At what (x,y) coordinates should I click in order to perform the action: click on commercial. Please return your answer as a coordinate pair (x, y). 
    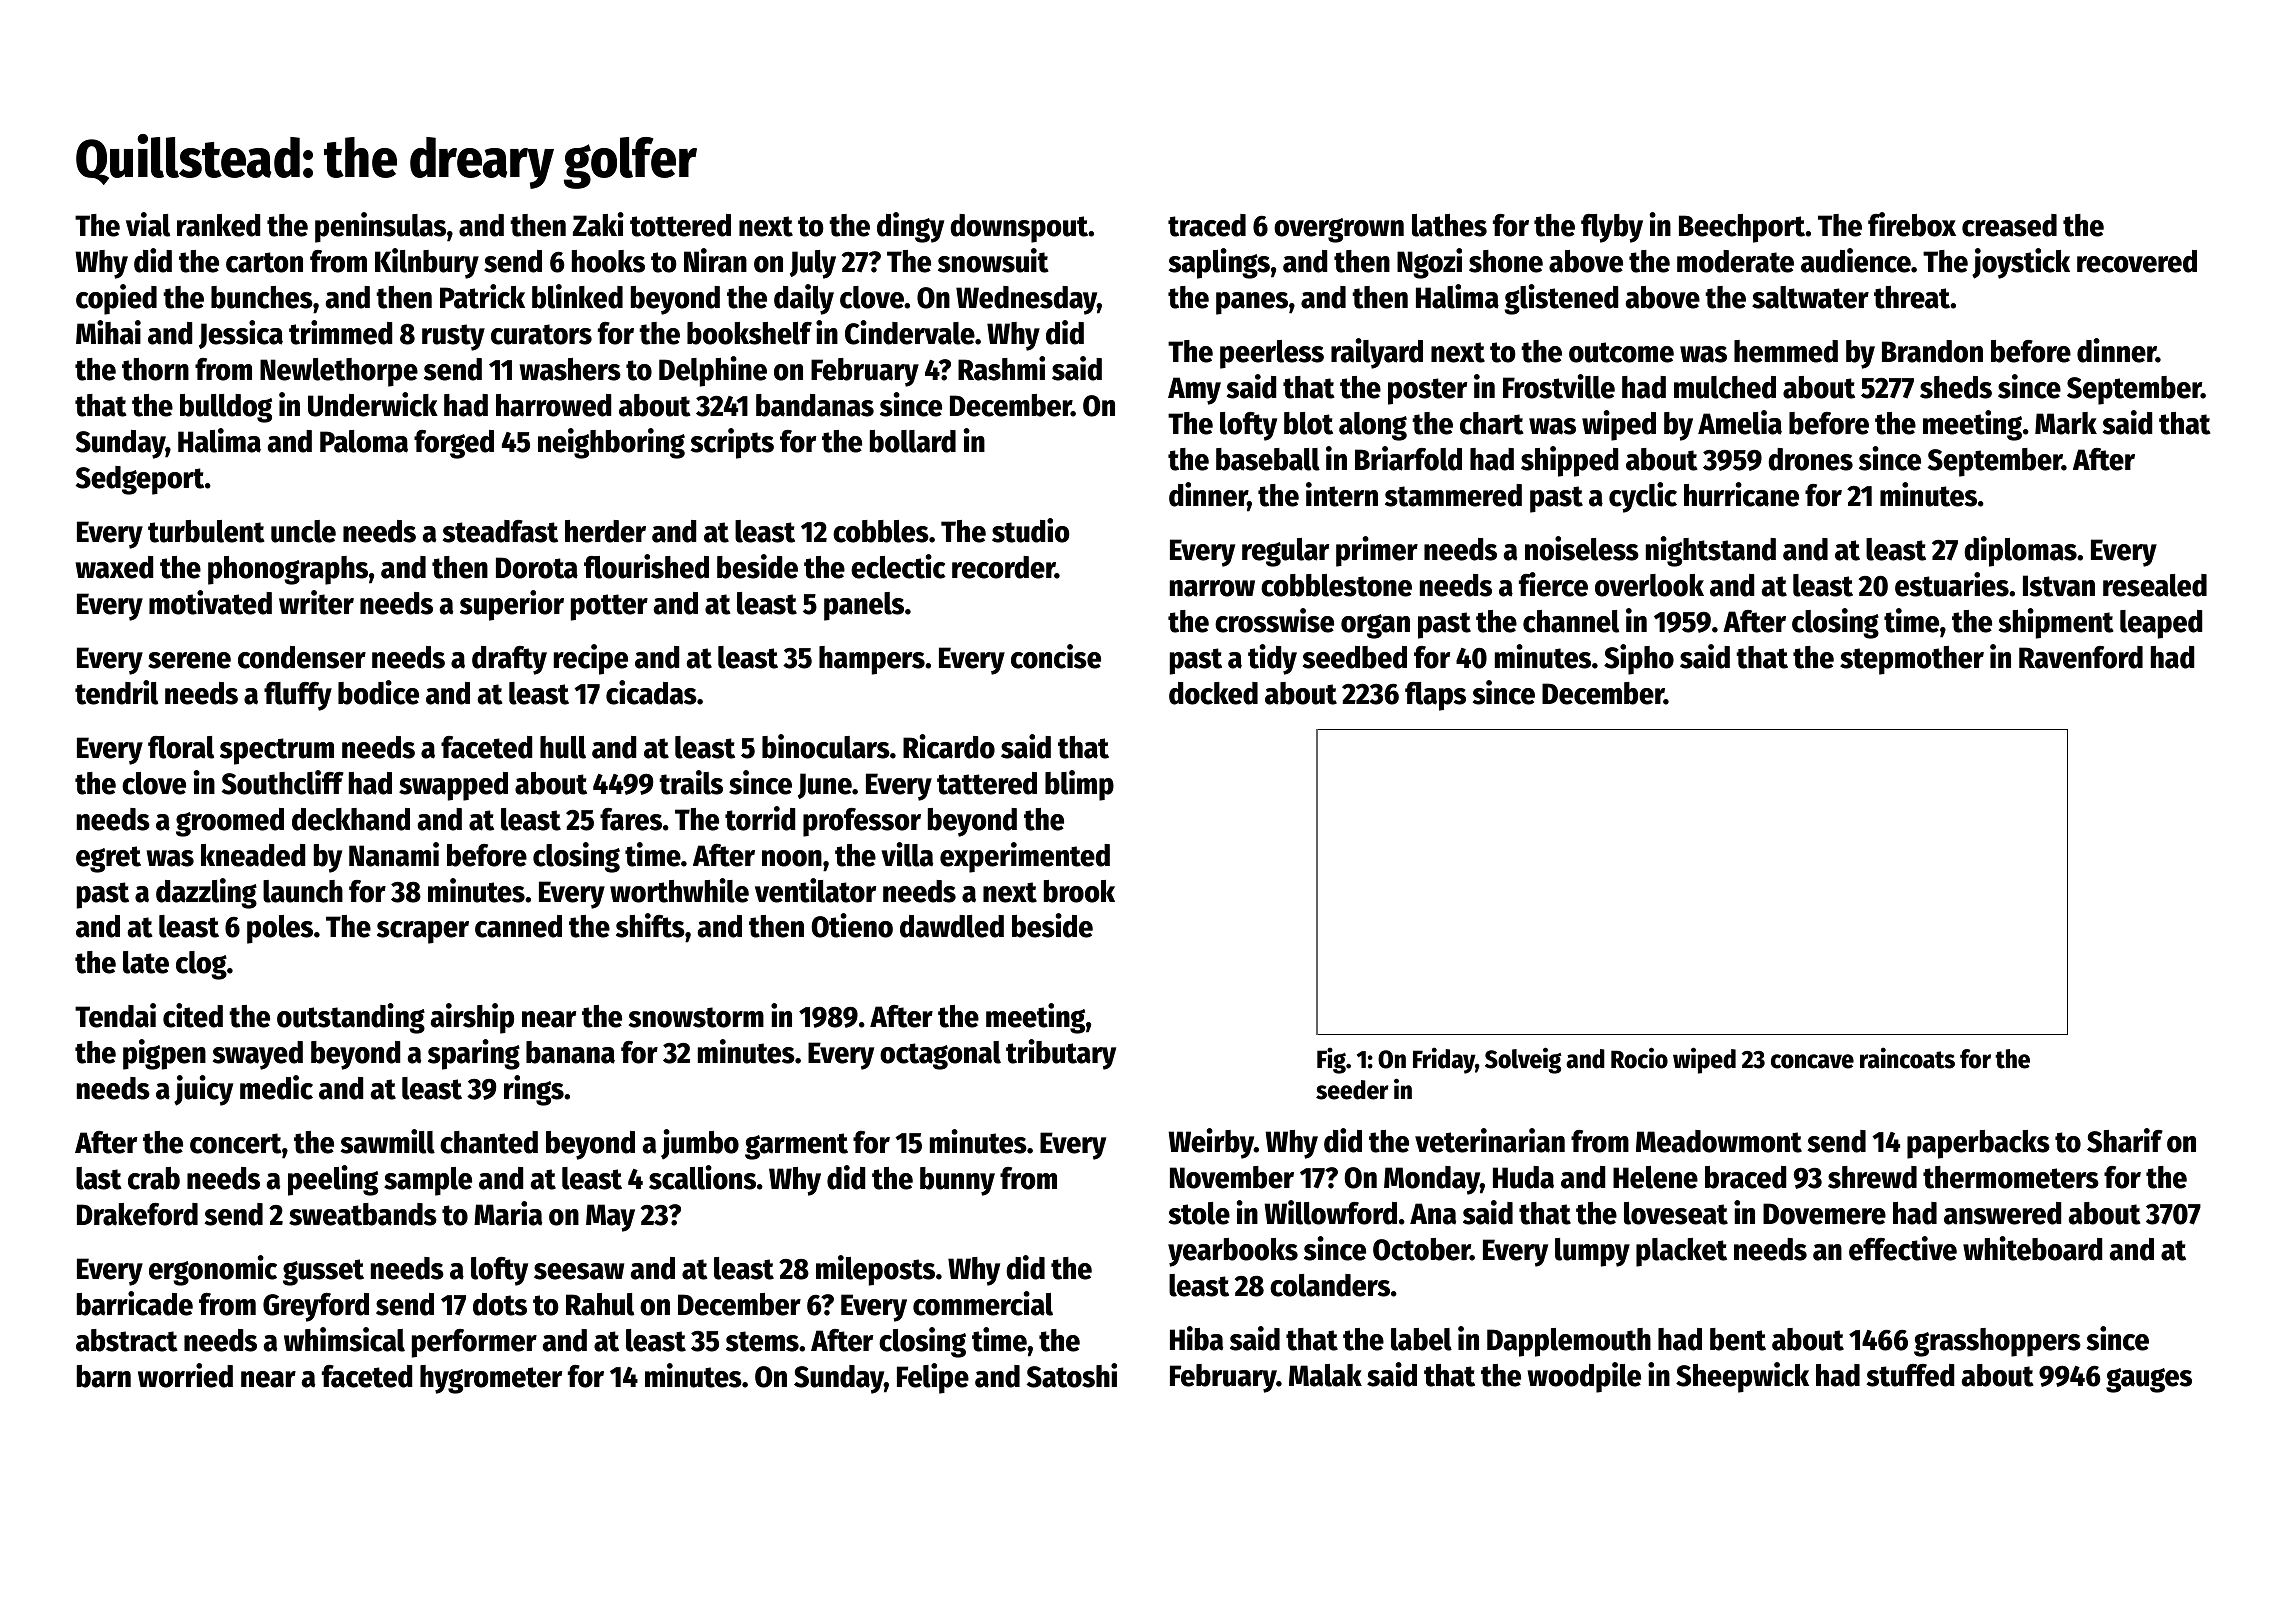
    Looking at the image, I should click on (983, 1303).
